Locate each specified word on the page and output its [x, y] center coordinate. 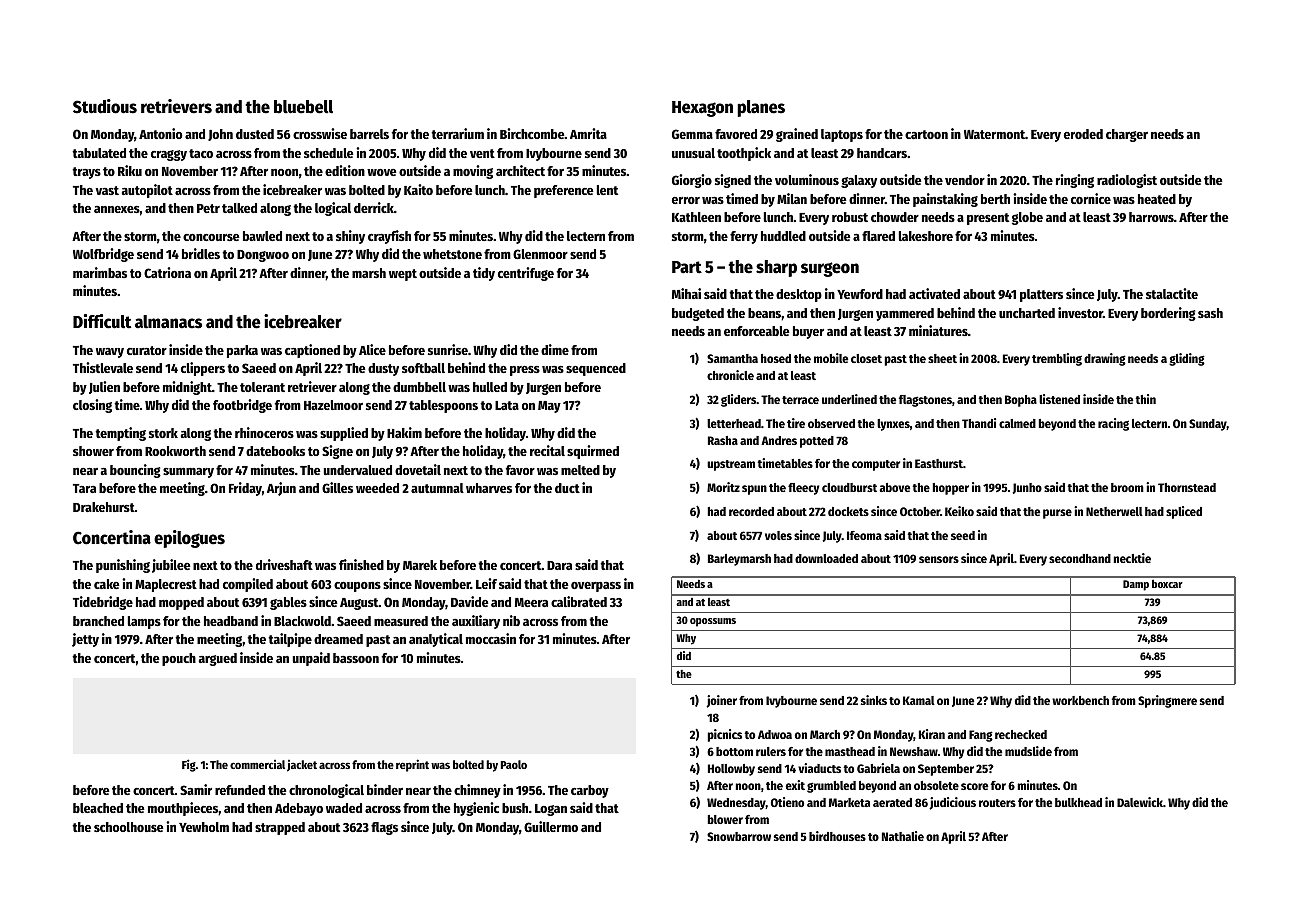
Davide [470, 601]
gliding [1187, 359]
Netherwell [1114, 511]
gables [288, 603]
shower [93, 451]
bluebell [303, 107]
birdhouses [837, 836]
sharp [776, 268]
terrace [800, 400]
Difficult [102, 321]
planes [761, 108]
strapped [280, 828]
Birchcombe [532, 133]
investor [1080, 312]
